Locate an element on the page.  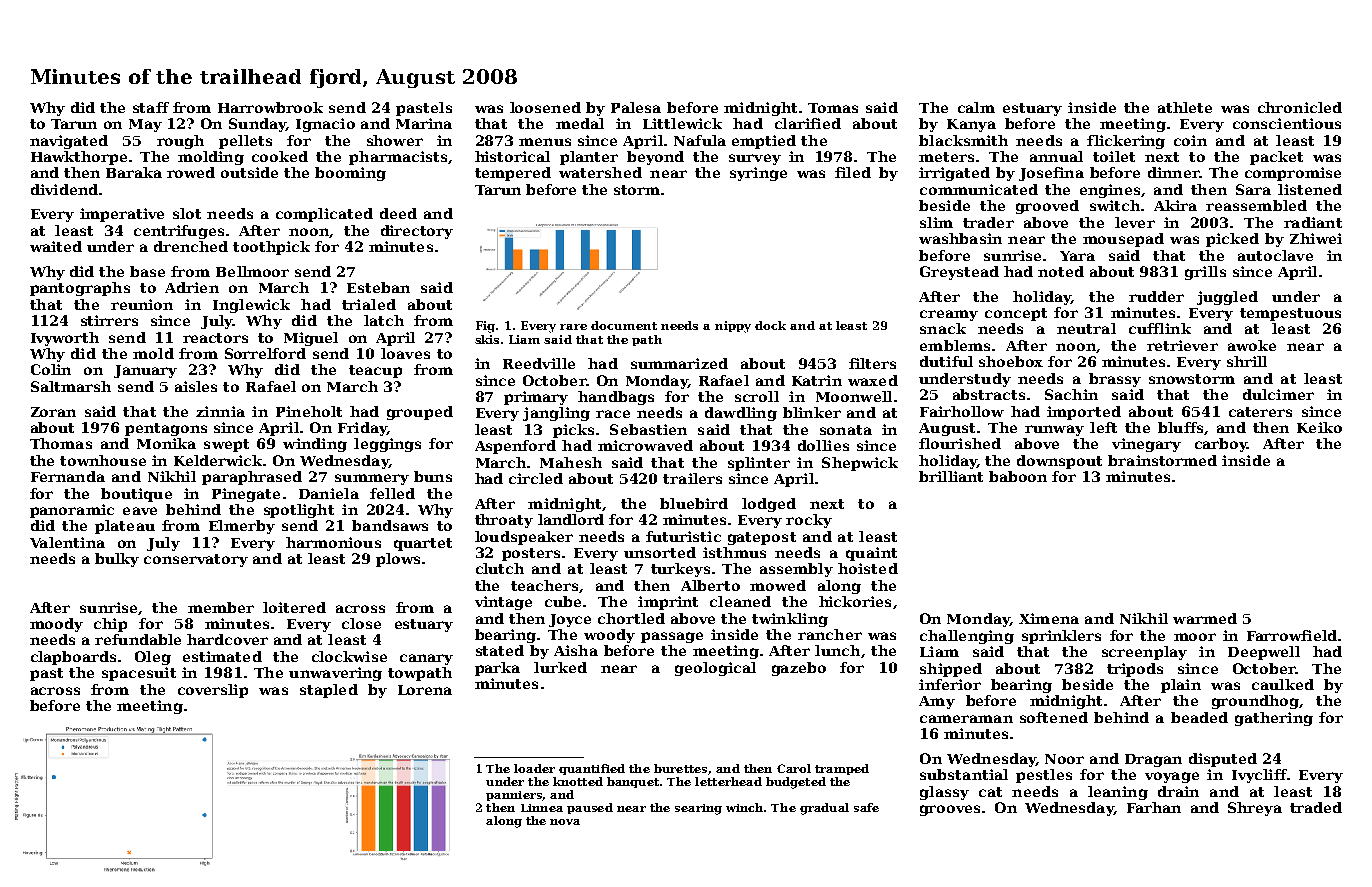
pantographs is located at coordinates (80, 289).
